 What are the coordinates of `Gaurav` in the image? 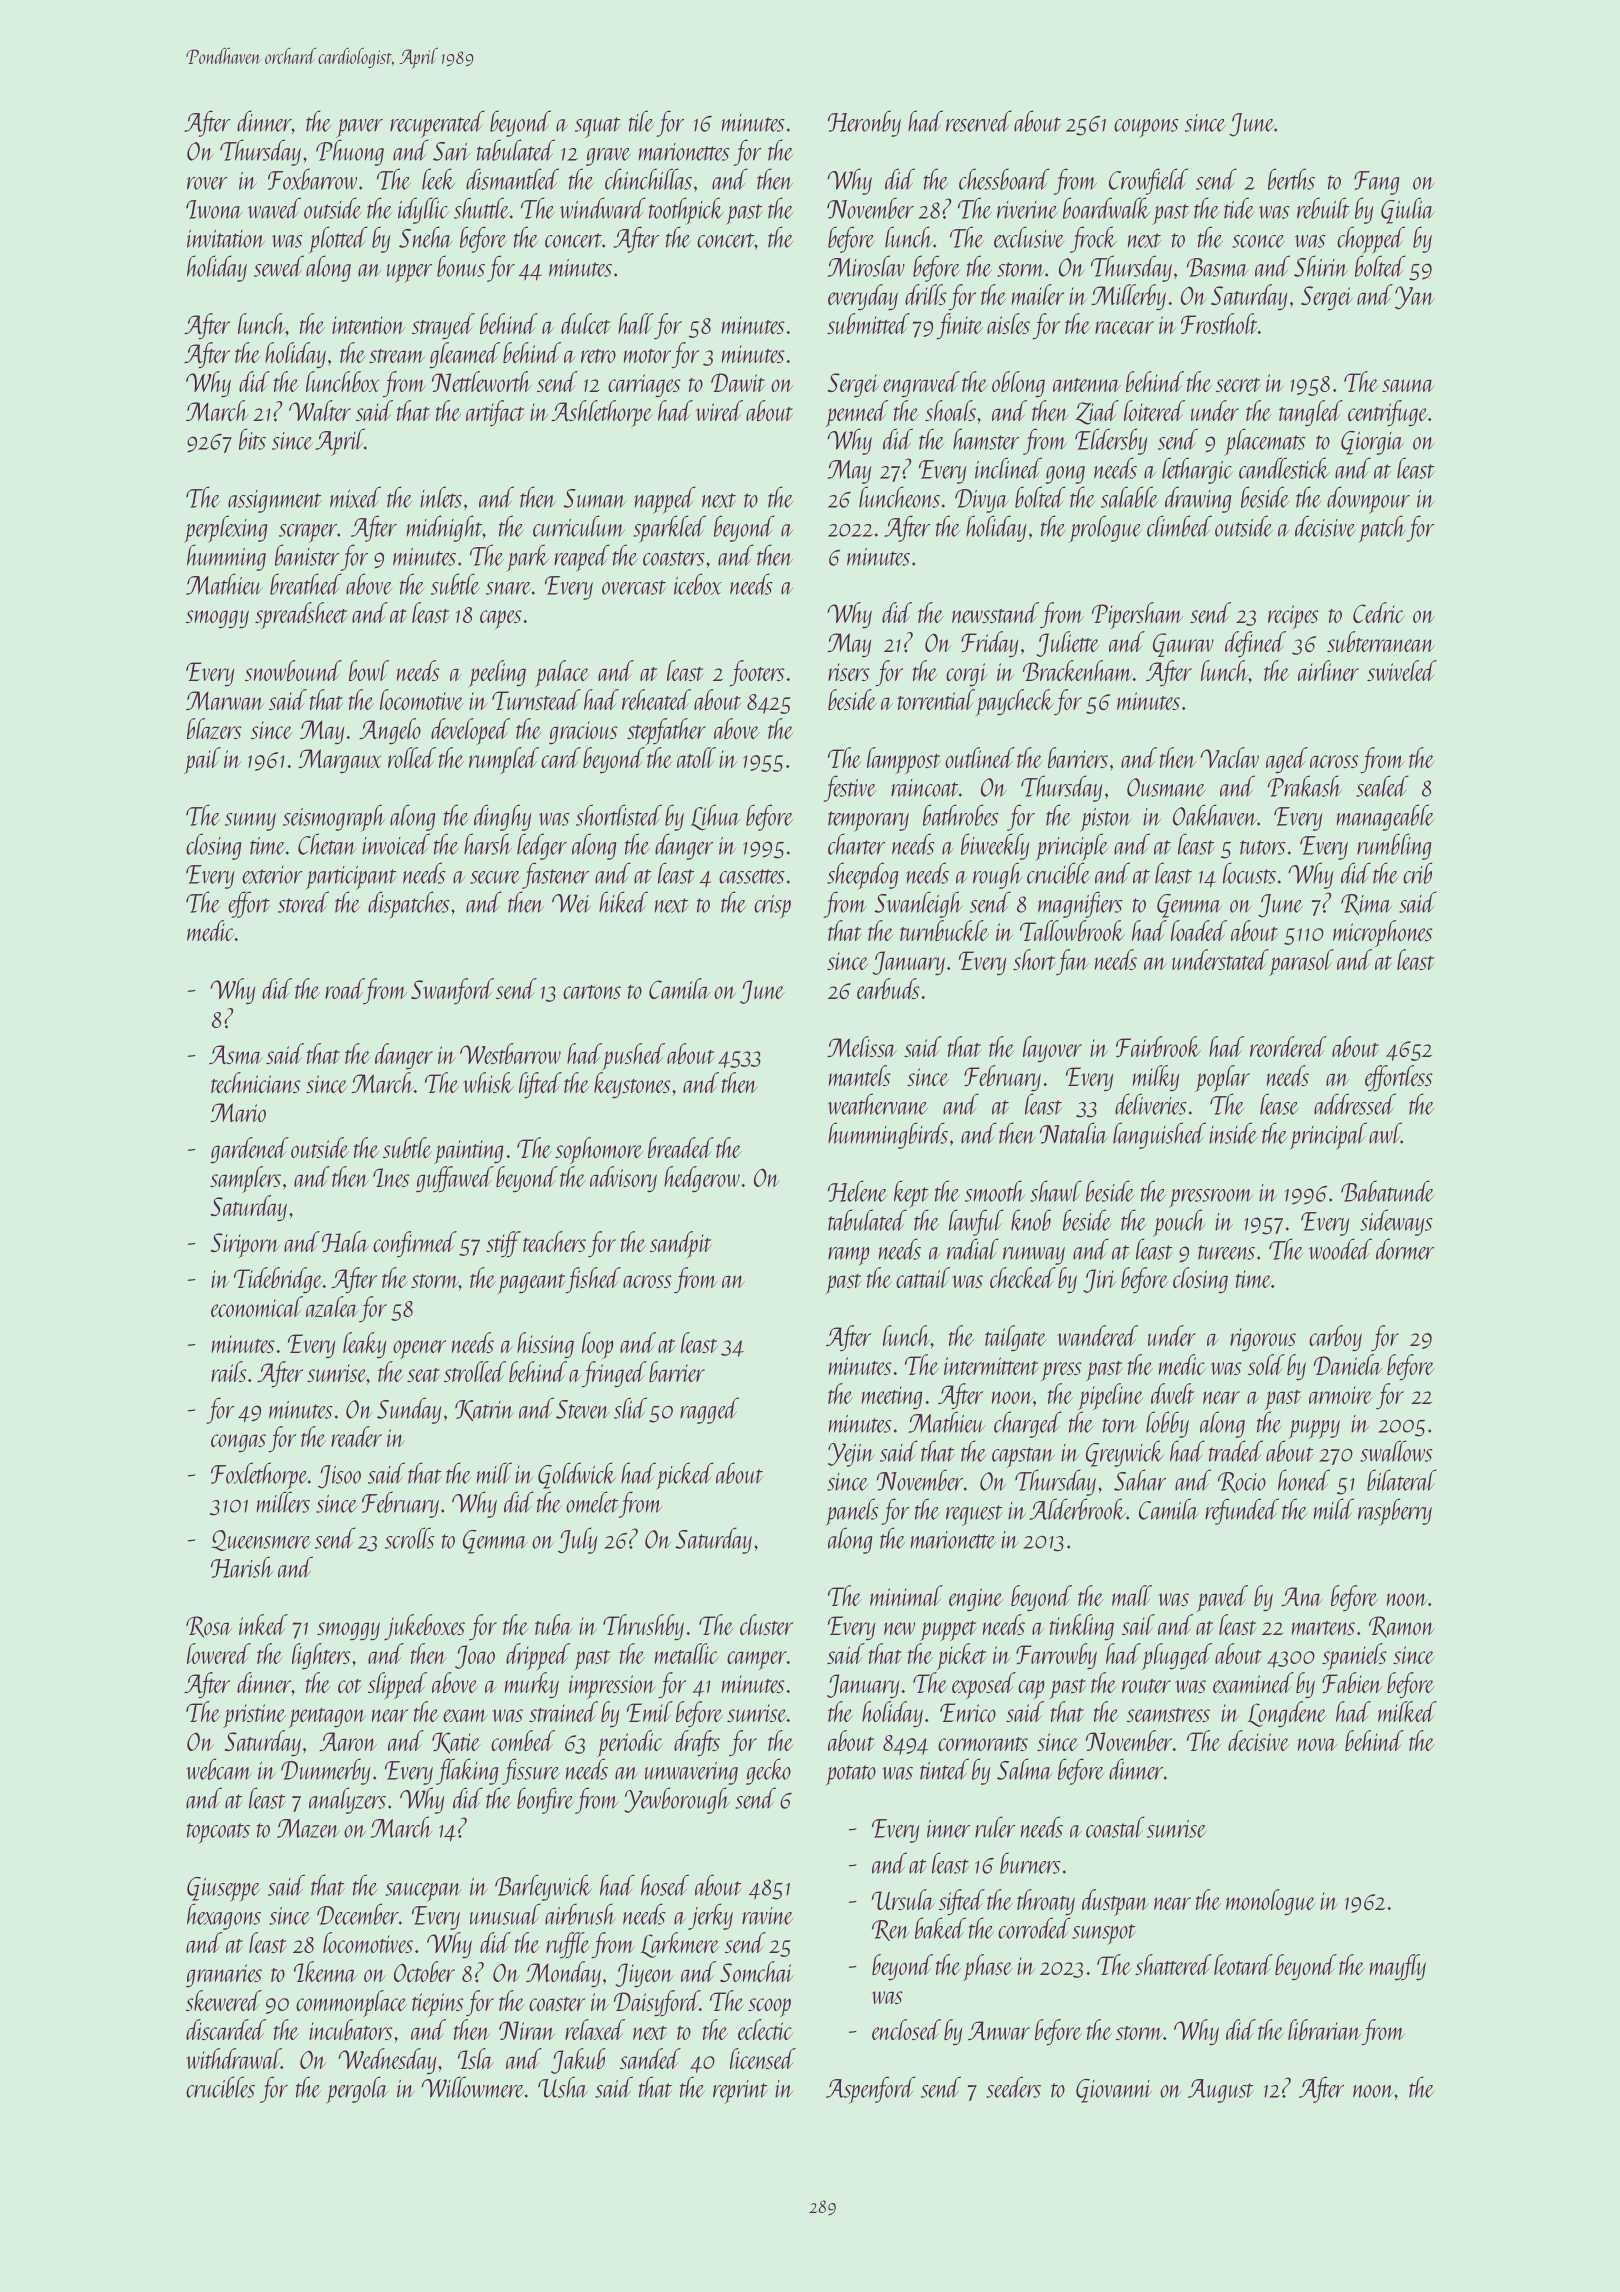 It's located at (1183, 645).
